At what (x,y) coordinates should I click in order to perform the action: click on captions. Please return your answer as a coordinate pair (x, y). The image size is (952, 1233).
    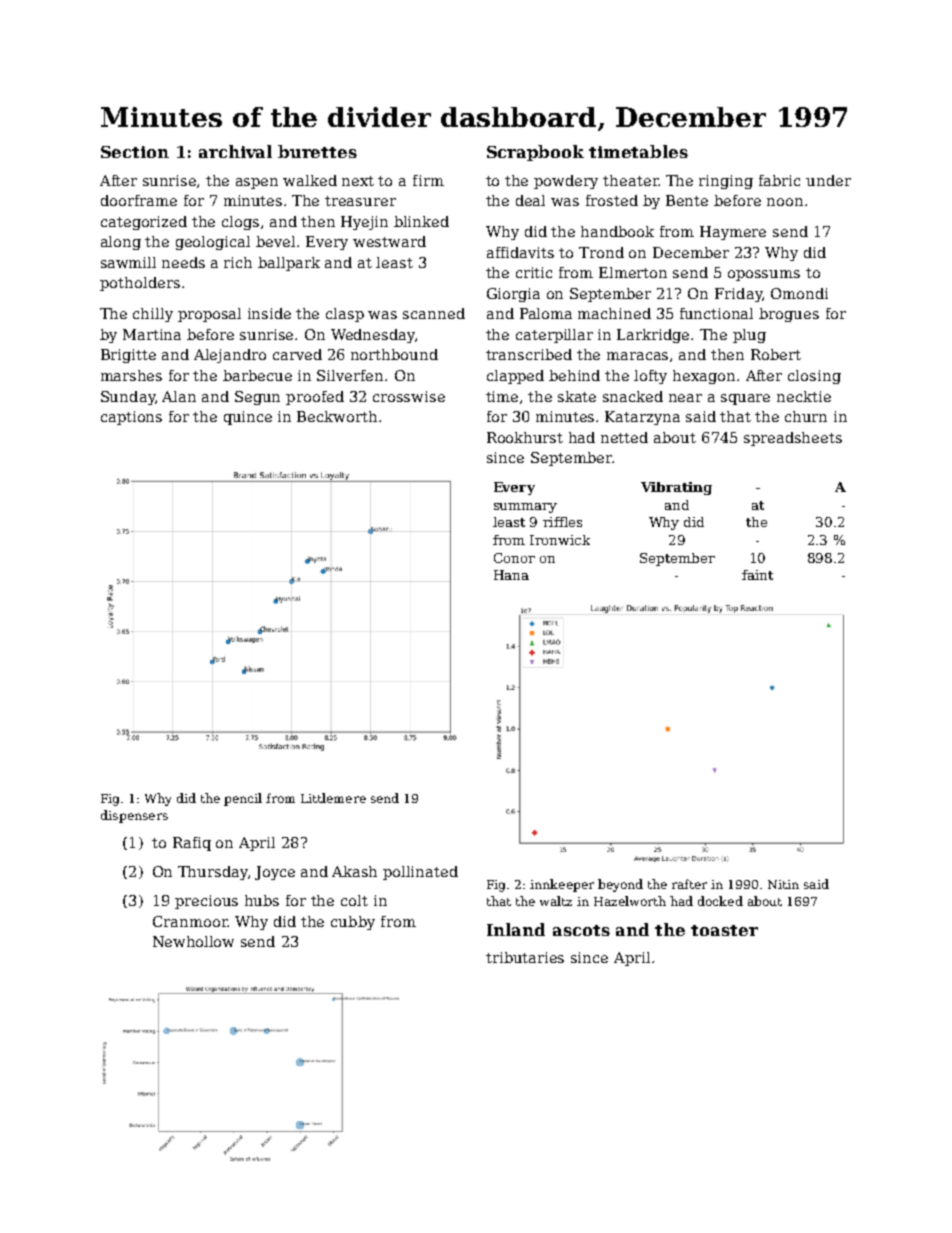
    Looking at the image, I should click on (131, 418).
